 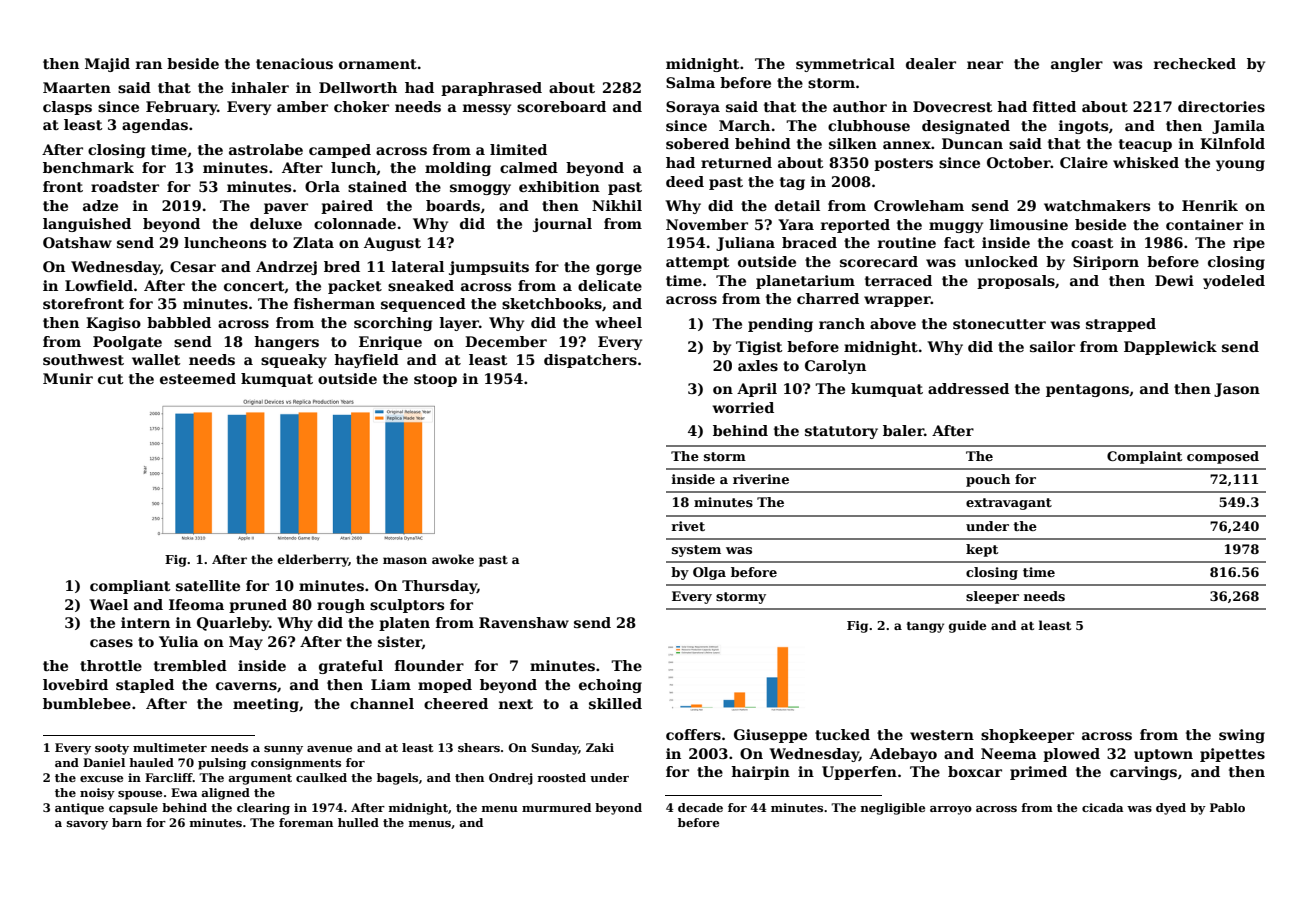 What do you see at coordinates (552, 303) in the screenshot?
I see `sketchbooks` at bounding box center [552, 303].
